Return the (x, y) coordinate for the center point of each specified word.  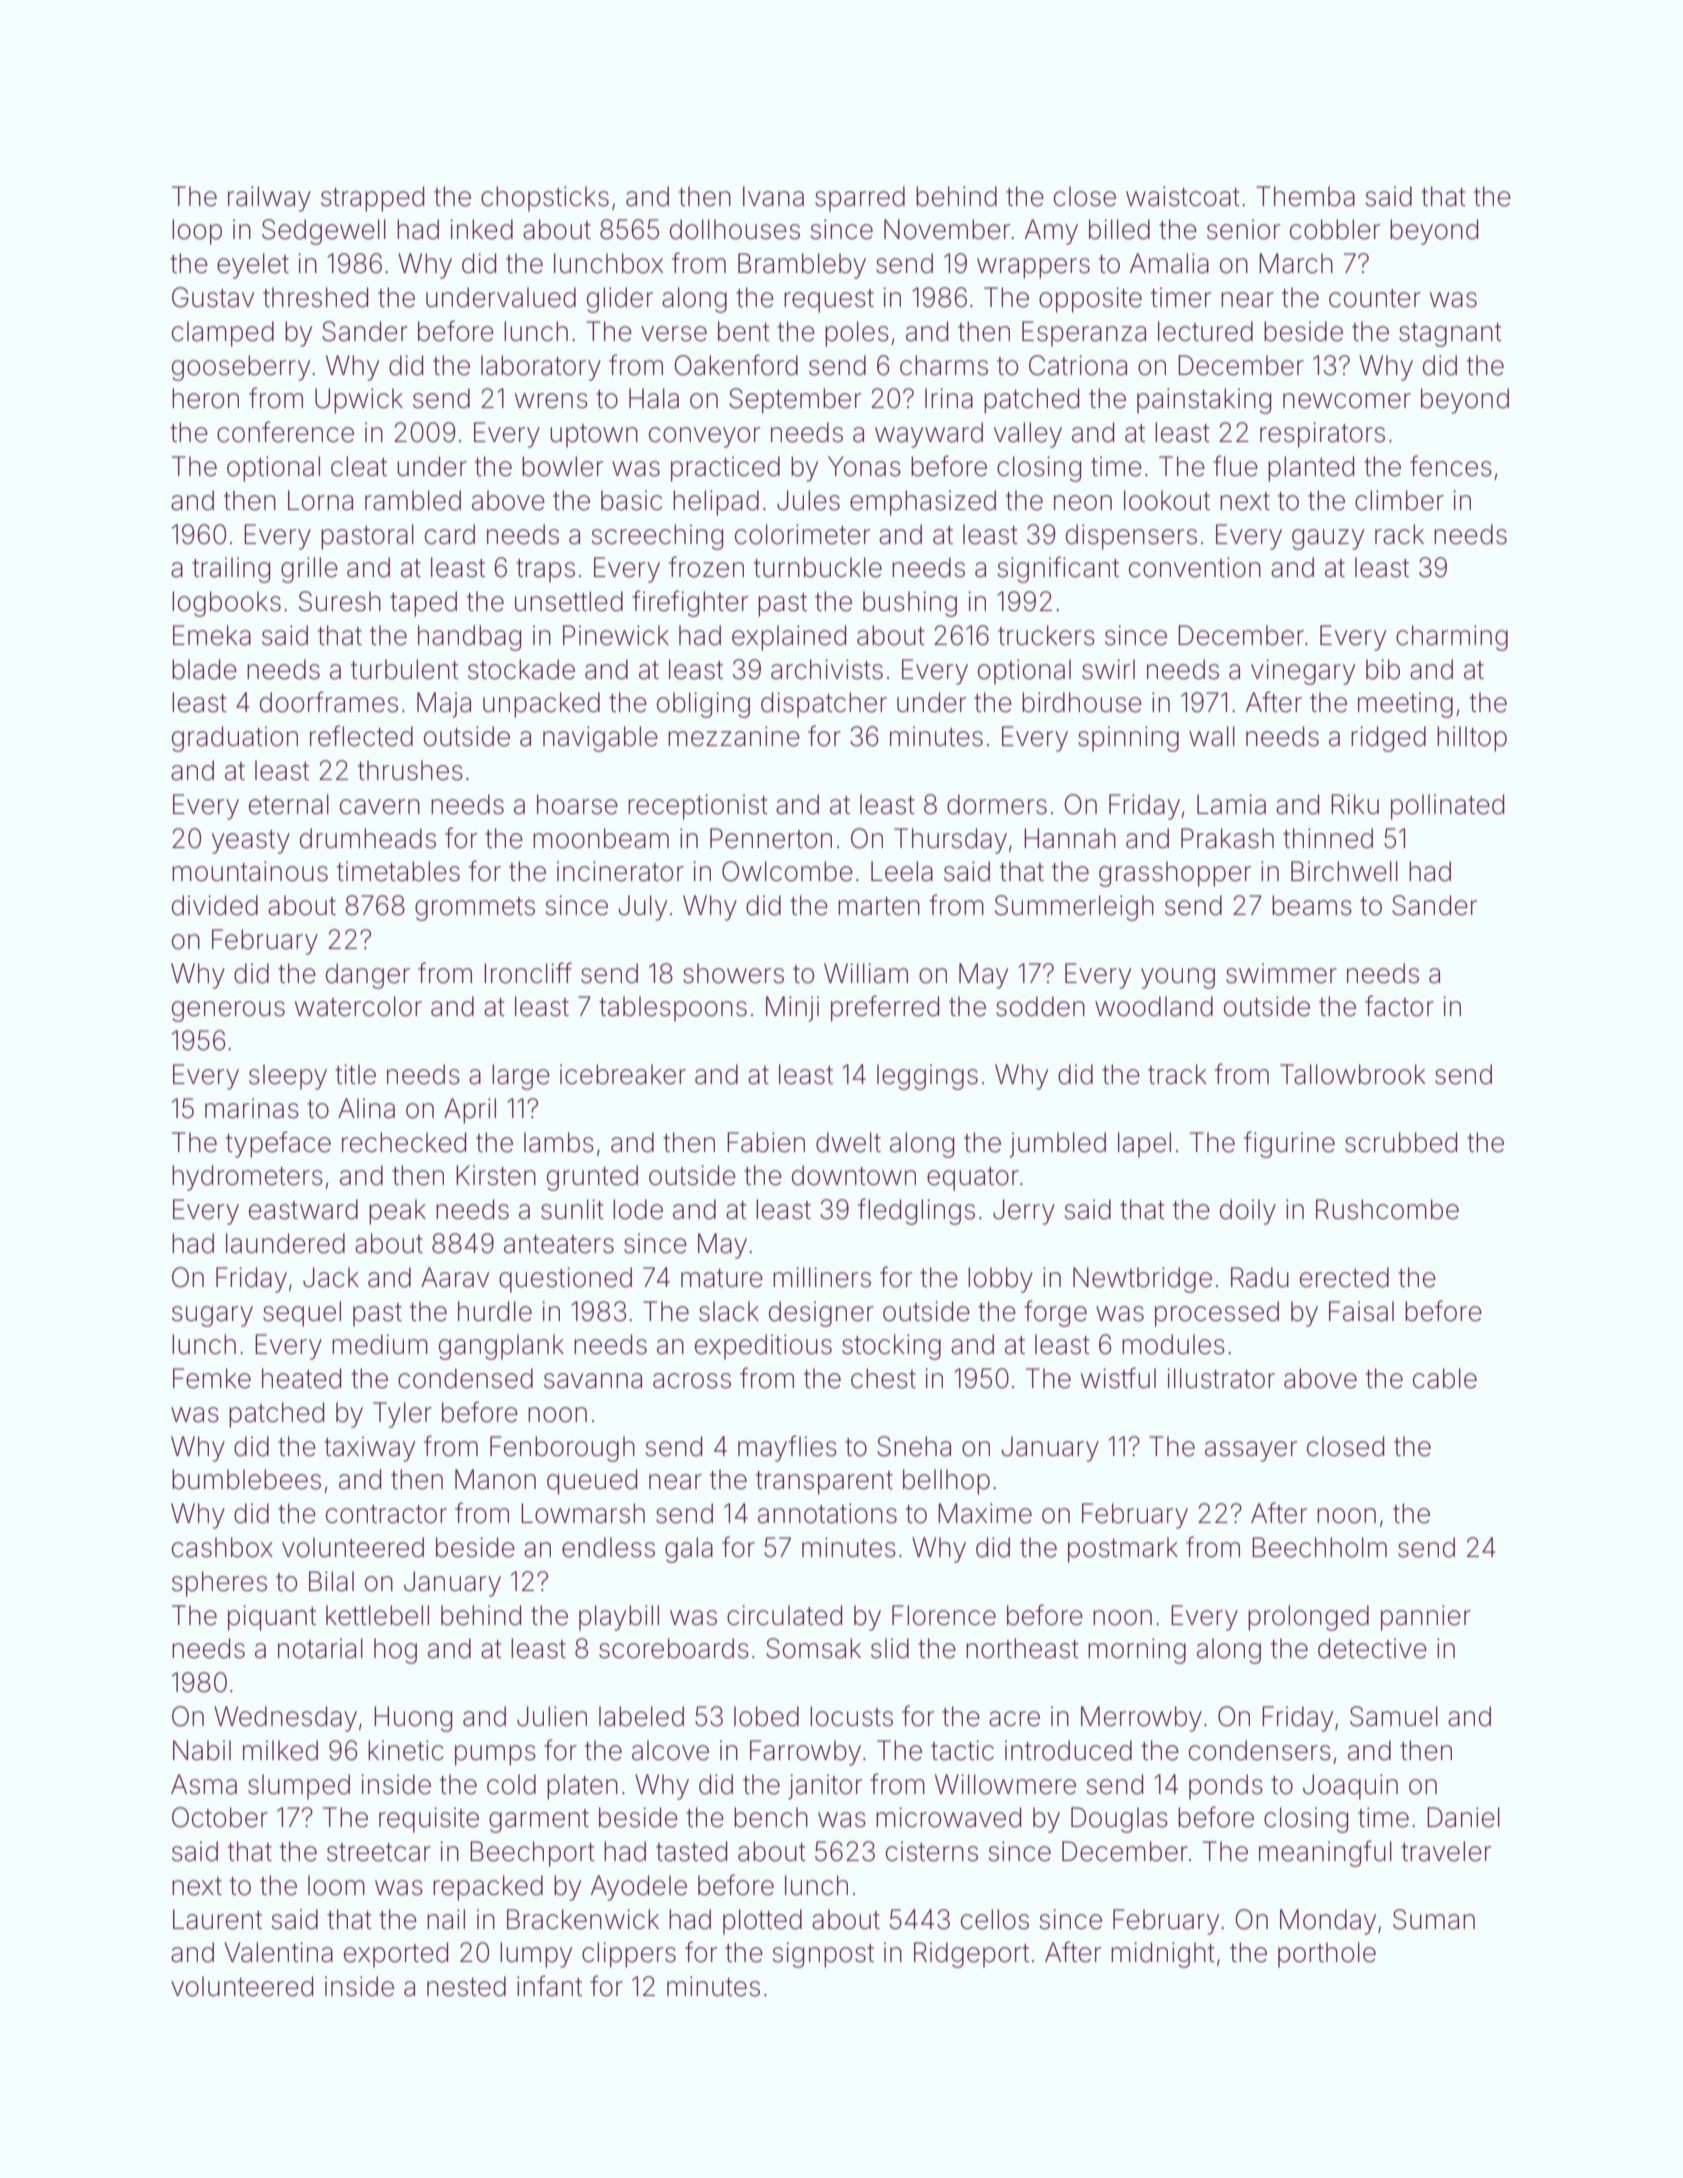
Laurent (217, 1919)
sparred (860, 199)
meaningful (1325, 1853)
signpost (823, 1955)
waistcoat (1183, 196)
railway (269, 199)
